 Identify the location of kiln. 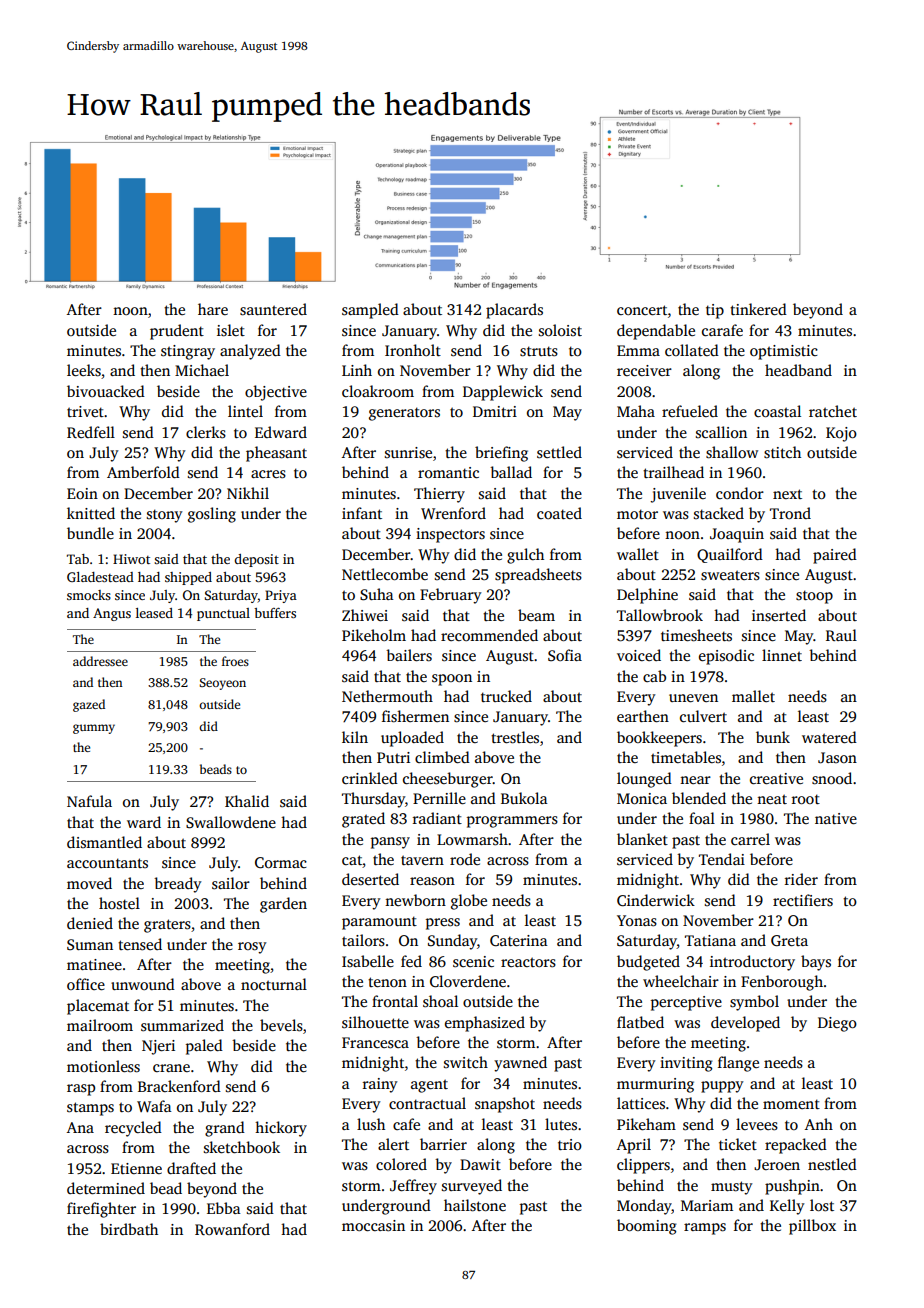
(355, 737).
